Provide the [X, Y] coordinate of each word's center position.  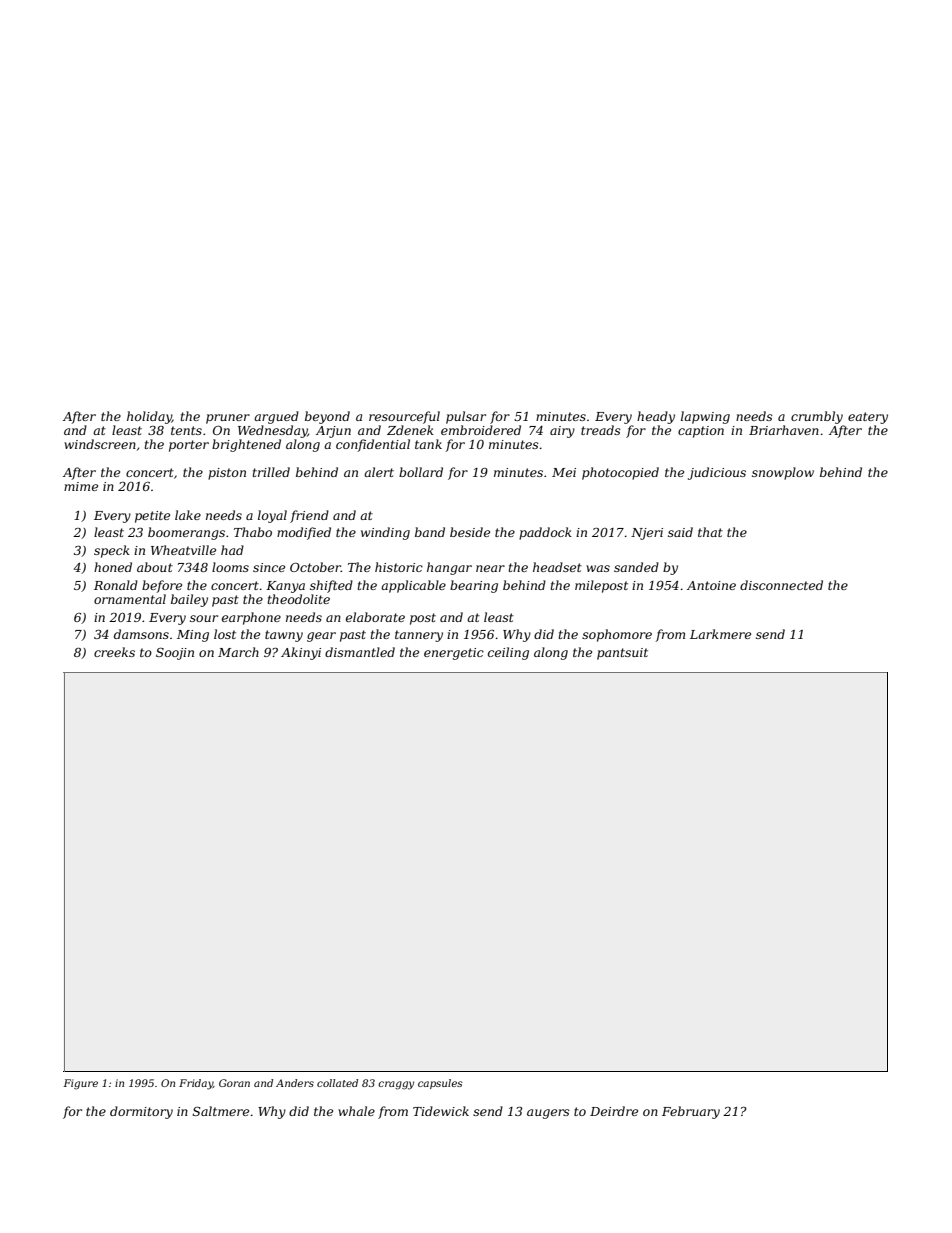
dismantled [360, 652]
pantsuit [622, 654]
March [238, 652]
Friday [196, 1084]
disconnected [781, 585]
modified [304, 533]
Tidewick [441, 1111]
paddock [545, 533]
